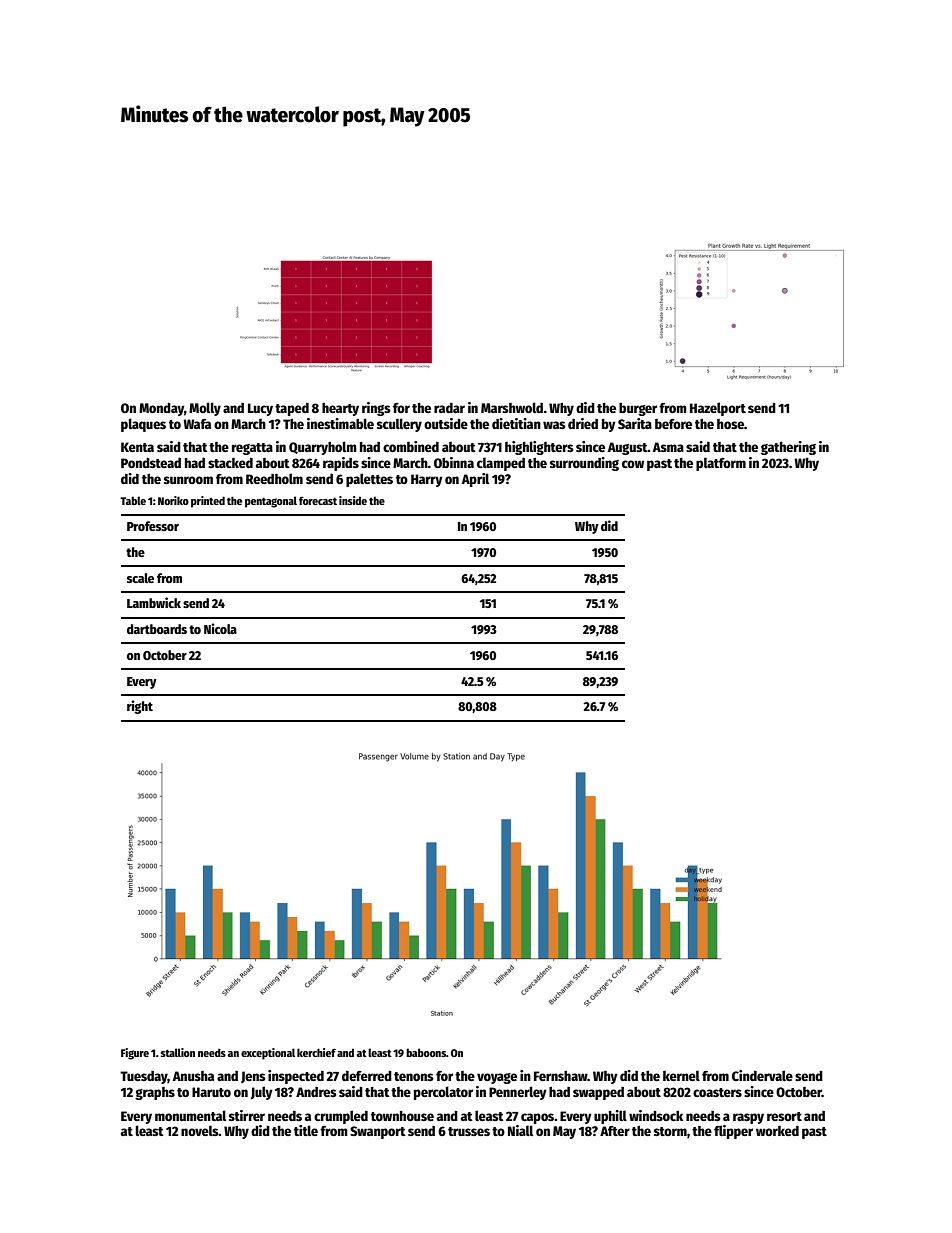  I want to click on surrounding, so click(584, 464).
